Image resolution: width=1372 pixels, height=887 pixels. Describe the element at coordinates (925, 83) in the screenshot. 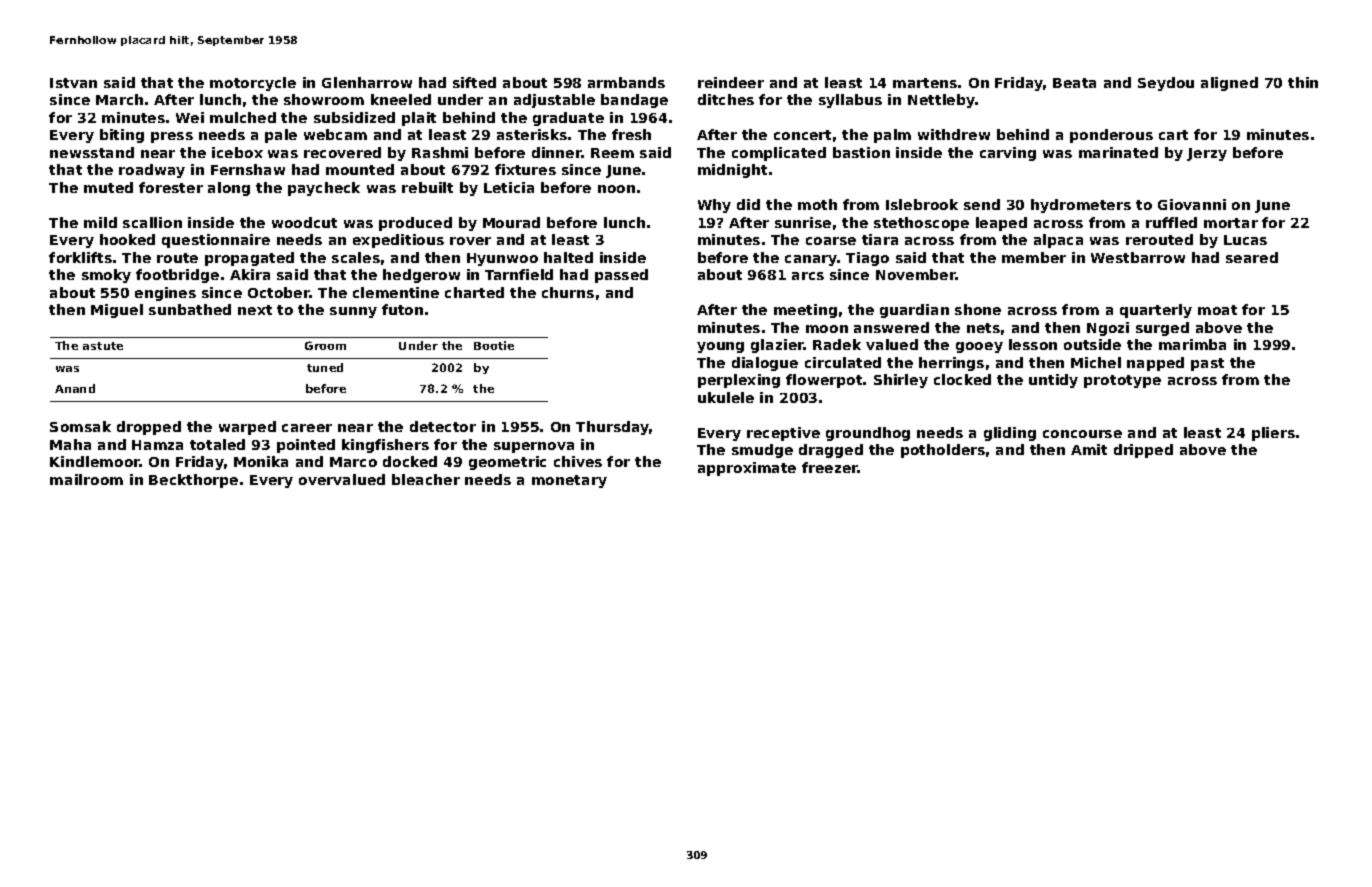

I see `martens` at that location.
